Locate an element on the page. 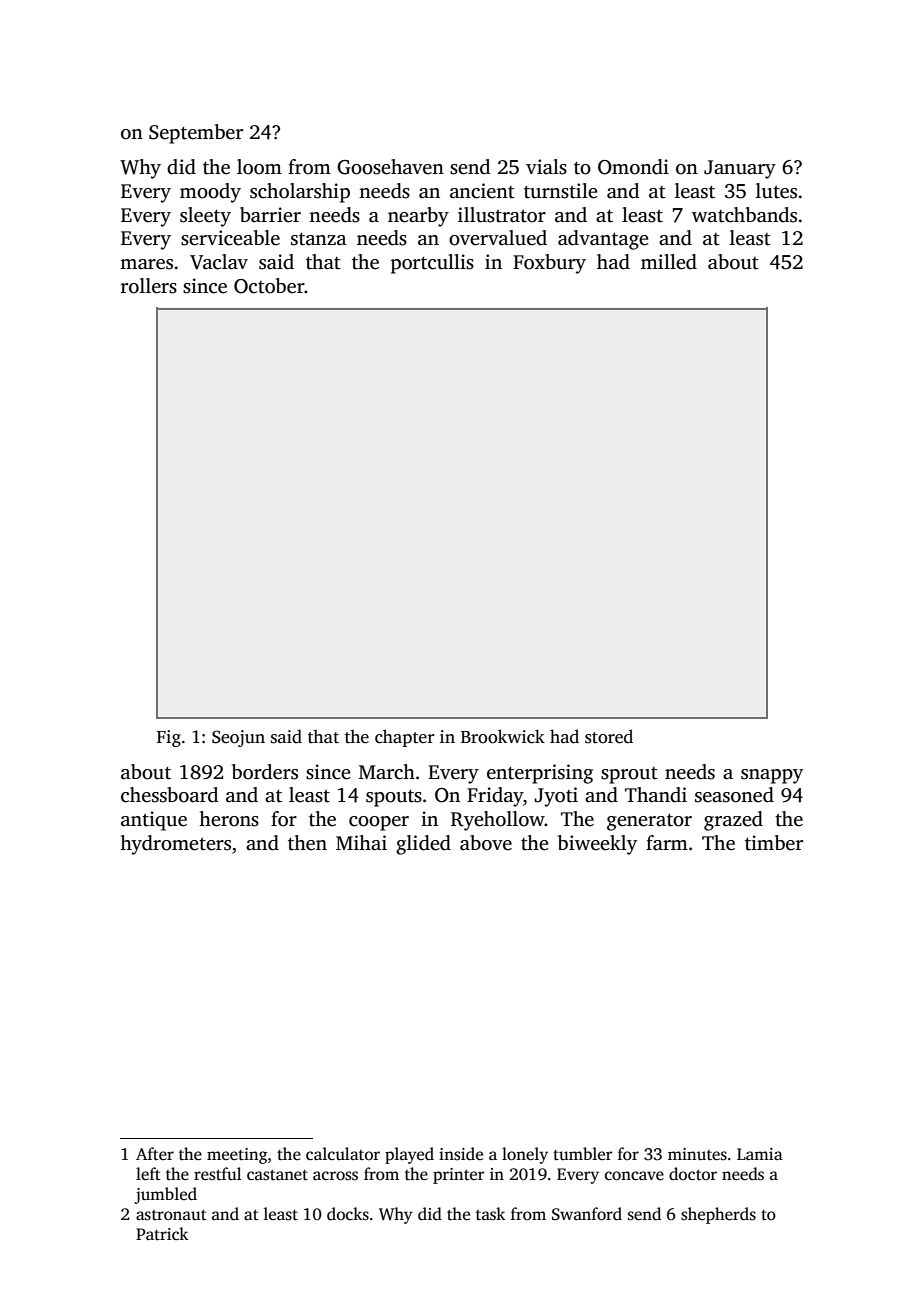 This image has height=1308, width=924. chapter is located at coordinates (405, 738).
